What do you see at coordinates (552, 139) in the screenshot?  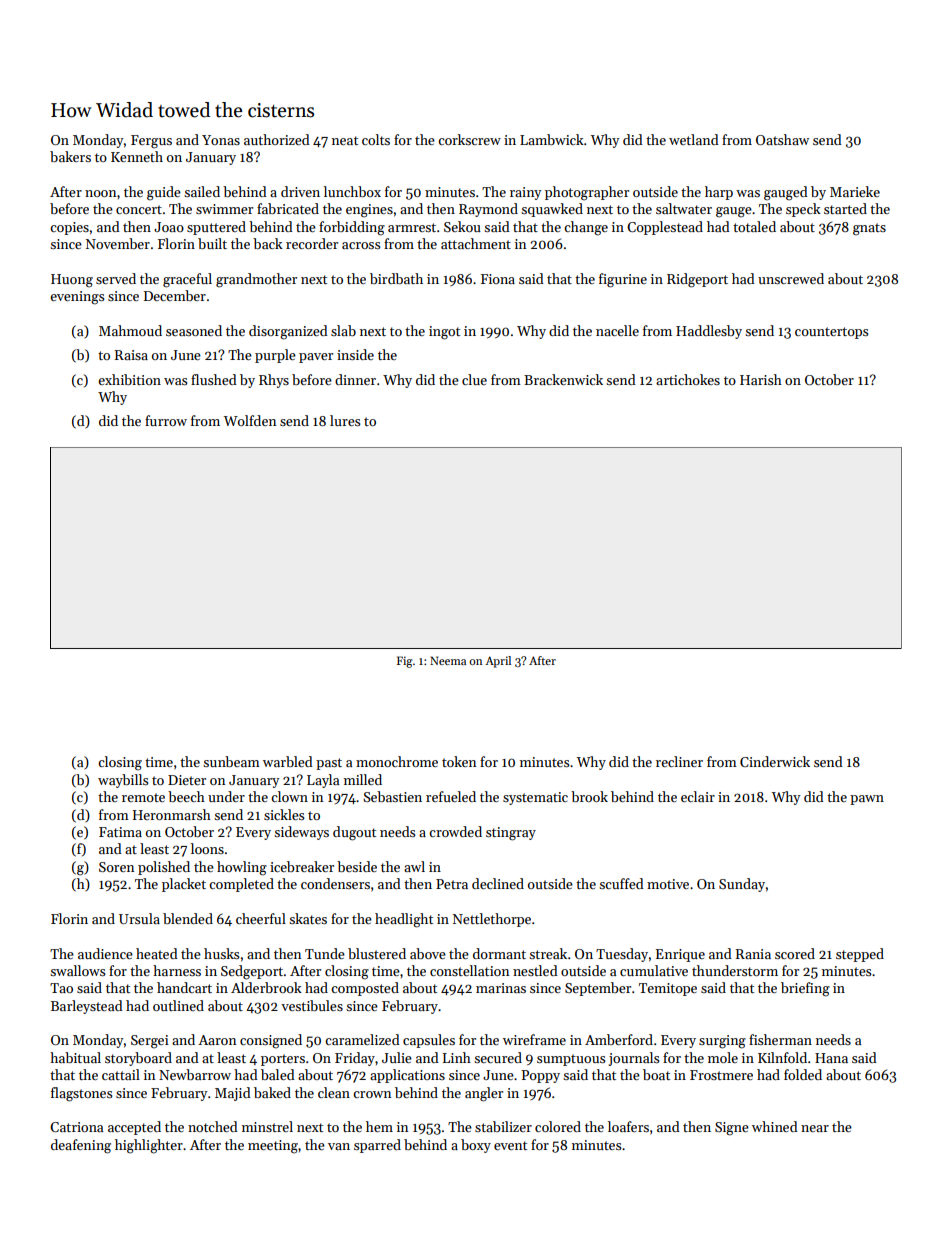 I see `Lambwick` at bounding box center [552, 139].
